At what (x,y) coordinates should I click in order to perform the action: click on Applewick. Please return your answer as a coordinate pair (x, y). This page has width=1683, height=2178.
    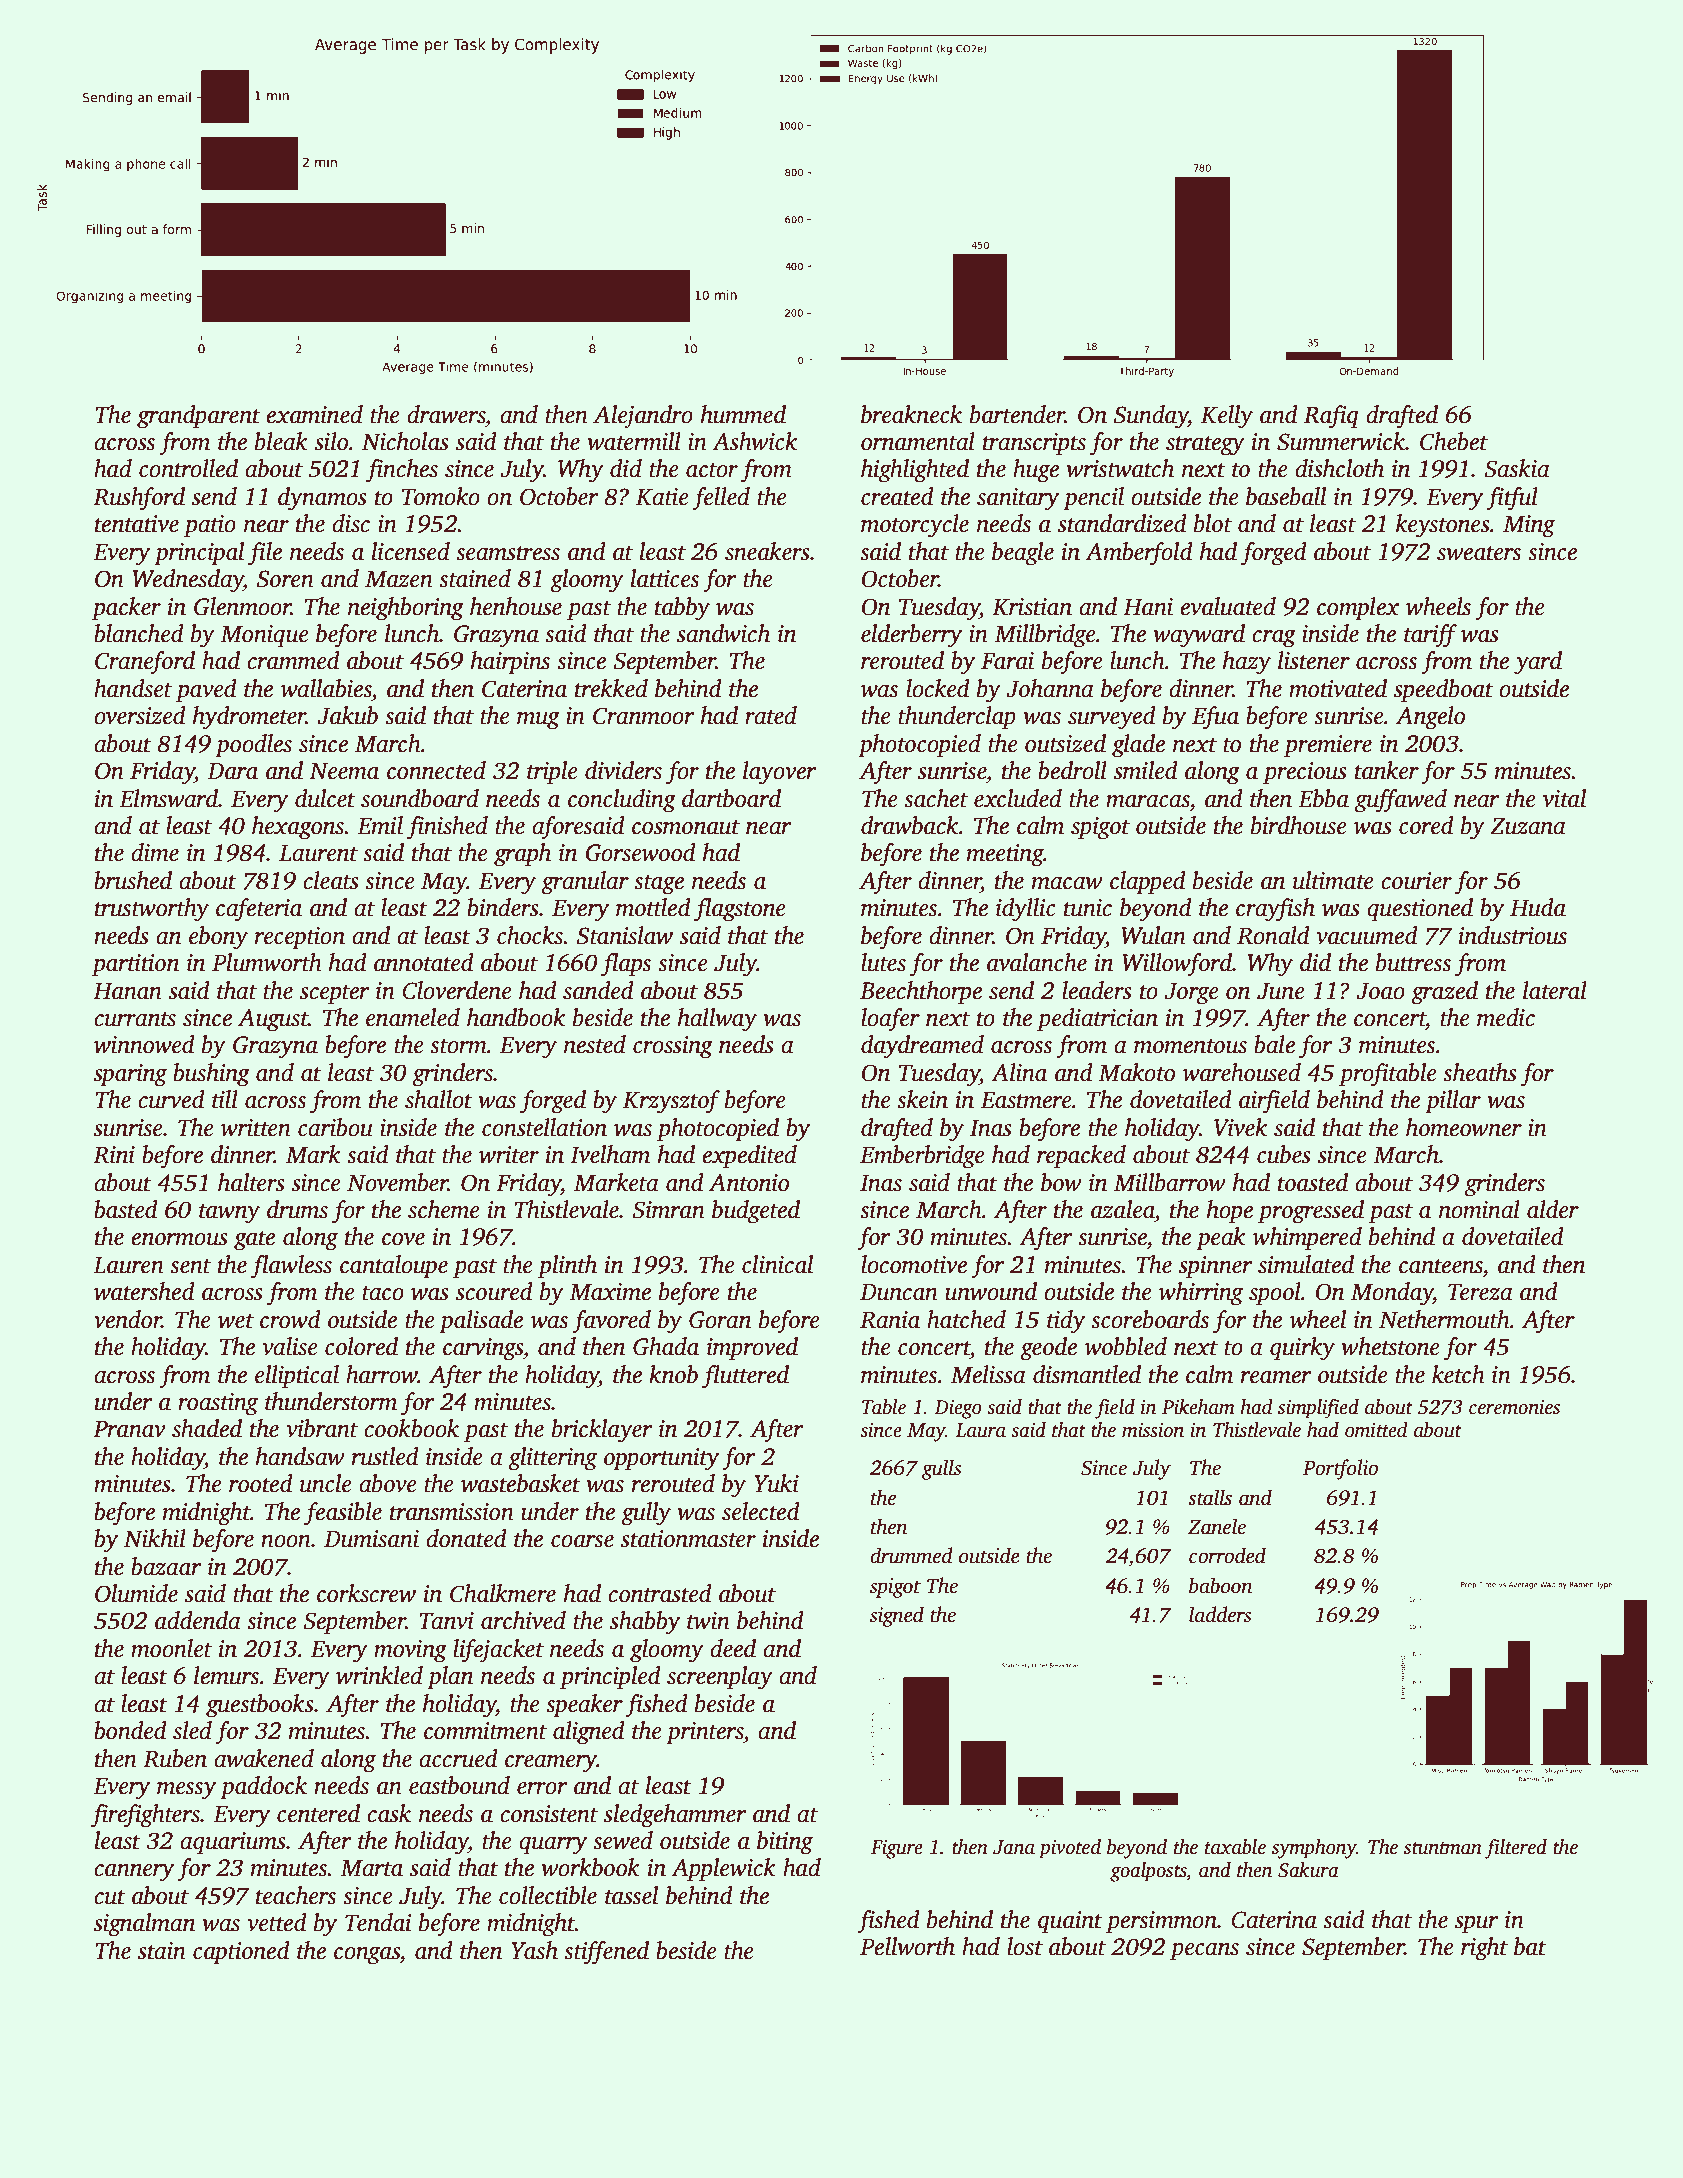
    Looking at the image, I should click on (723, 1870).
